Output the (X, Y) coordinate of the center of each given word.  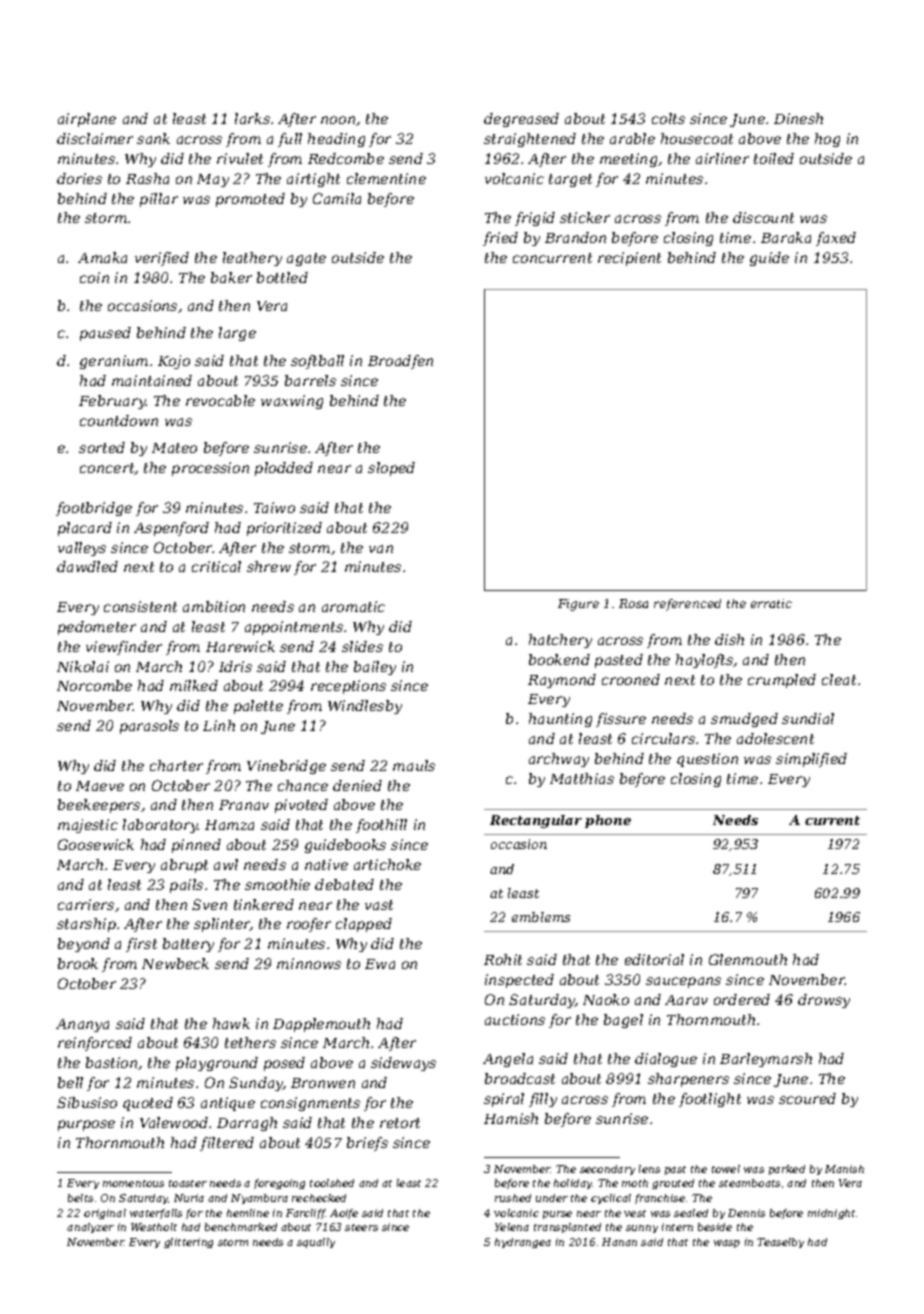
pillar (159, 200)
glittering (188, 1243)
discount (763, 217)
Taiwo (274, 507)
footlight (710, 1100)
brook (78, 963)
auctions (515, 1019)
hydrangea (523, 1243)
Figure (578, 605)
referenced (687, 605)
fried (500, 239)
